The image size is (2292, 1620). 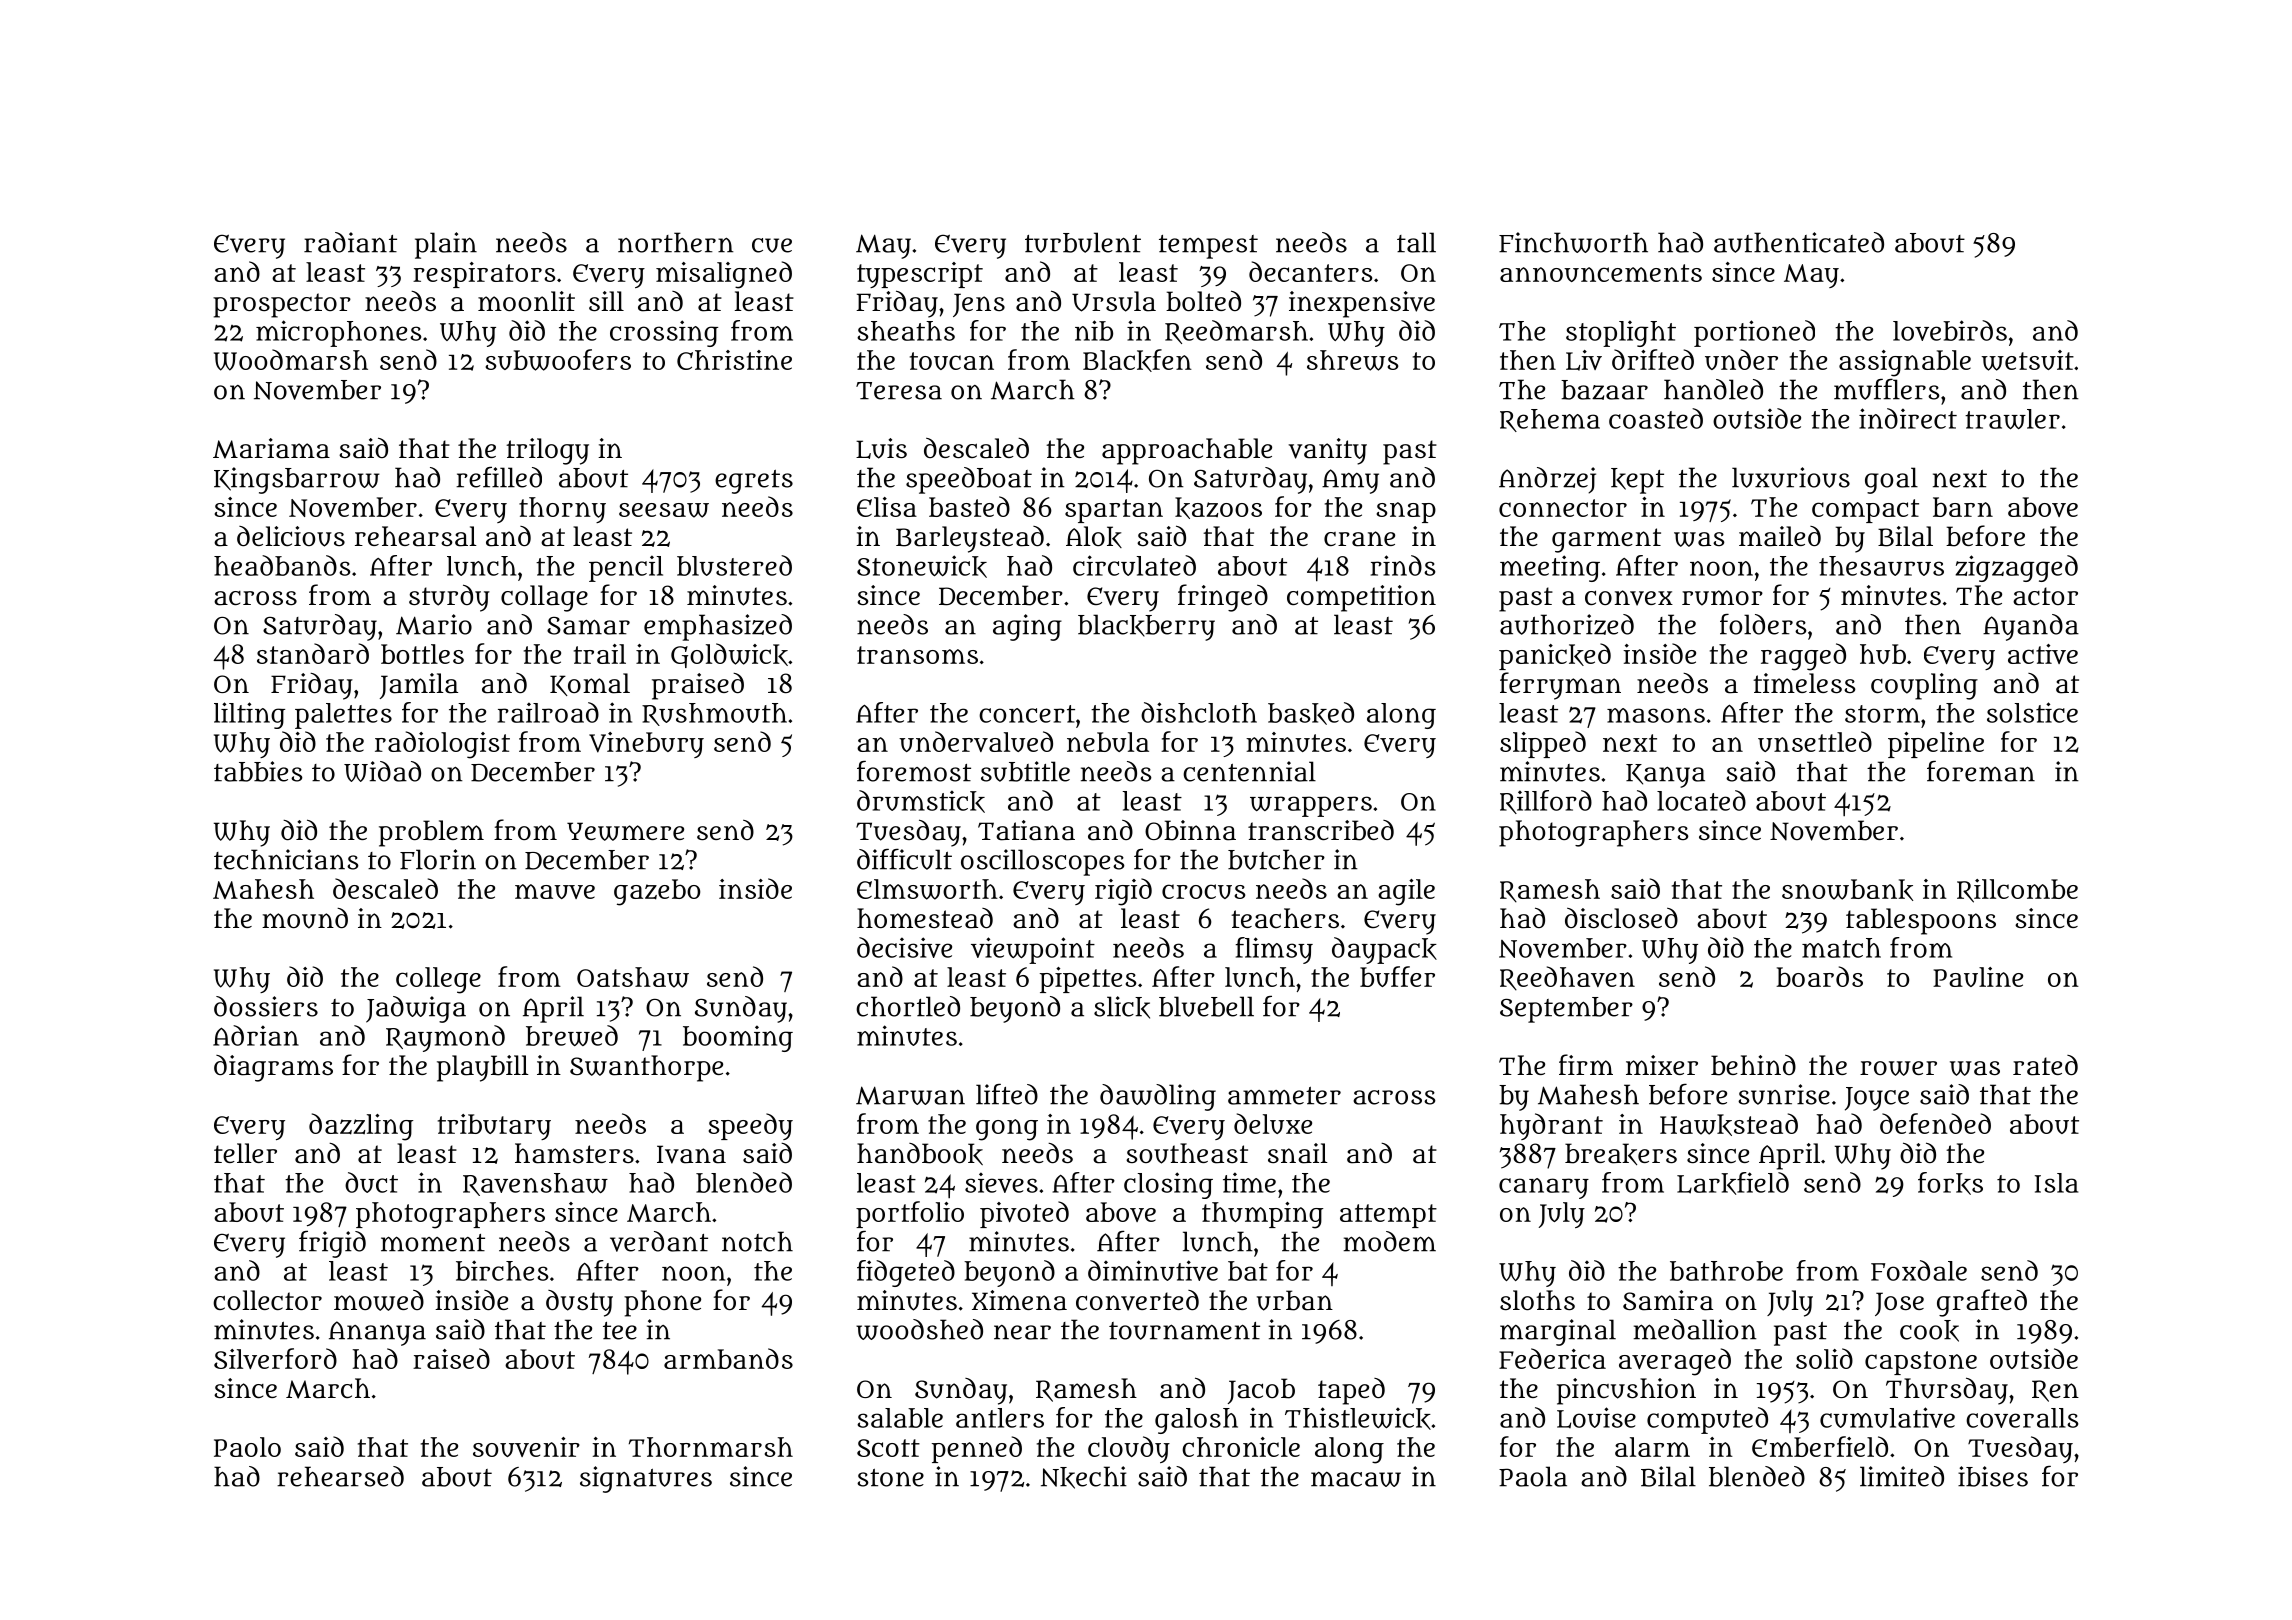 I want to click on ragged, so click(x=1803, y=657).
